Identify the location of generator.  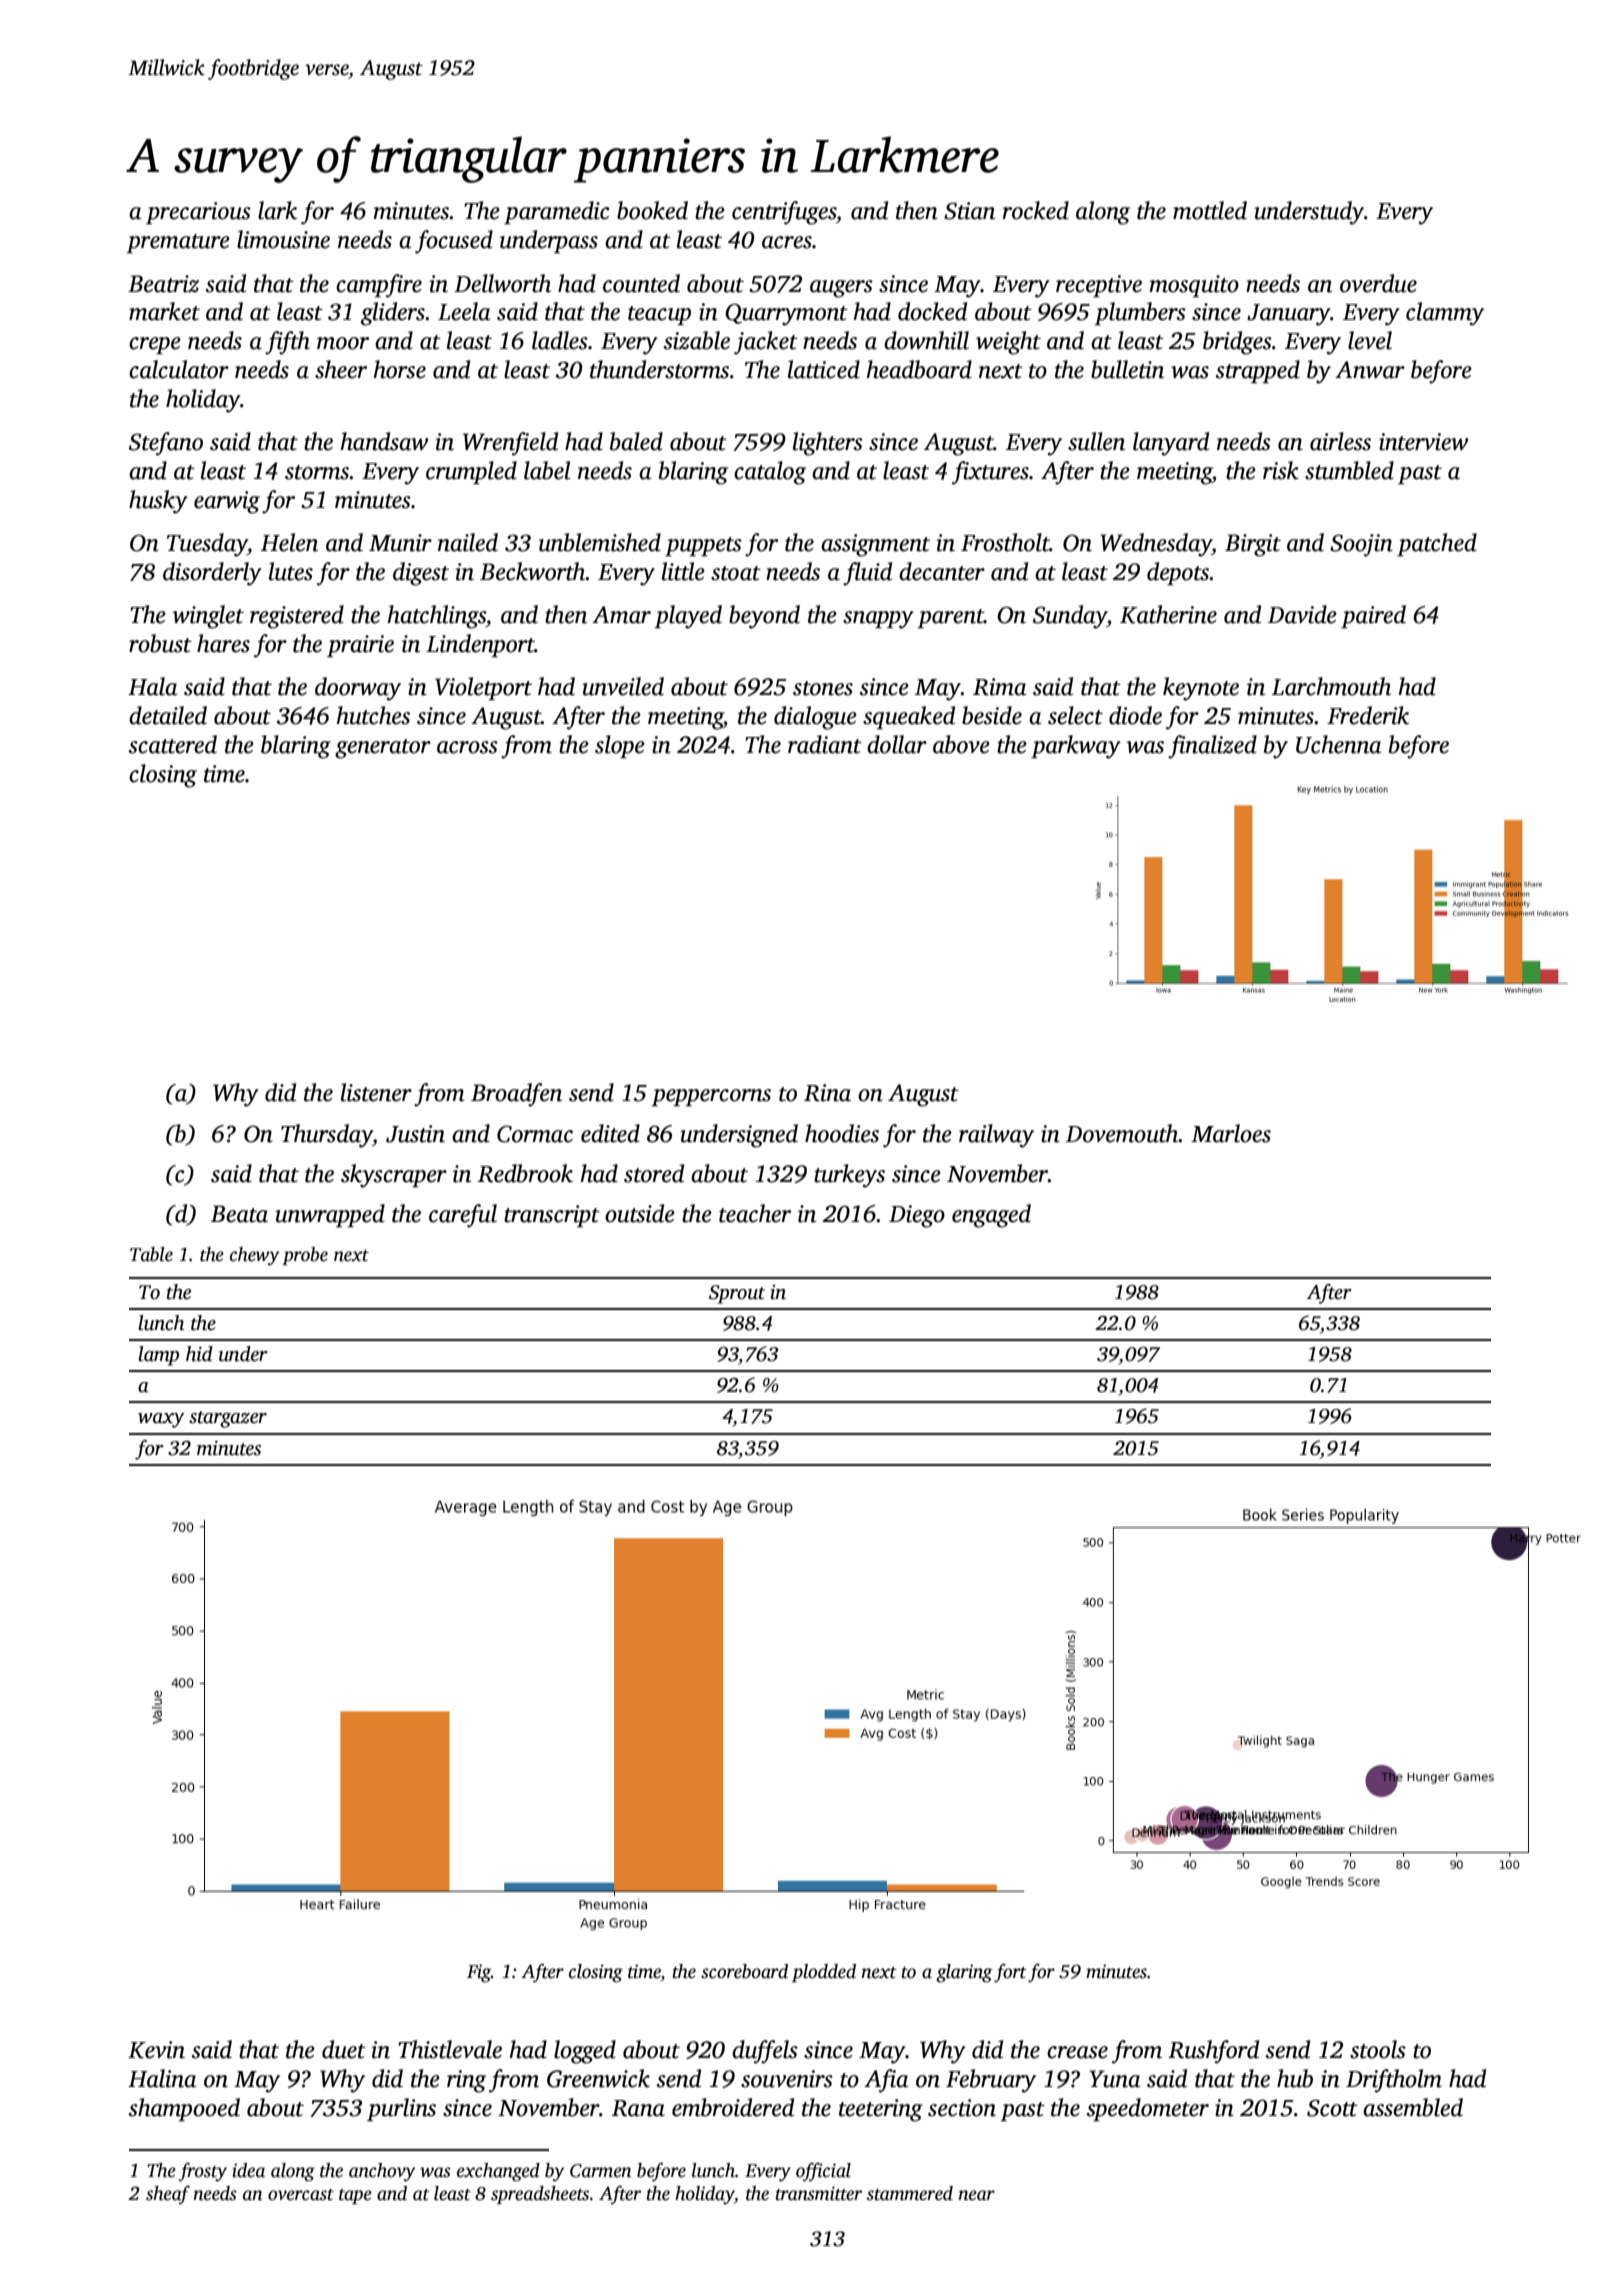
(383, 749).
